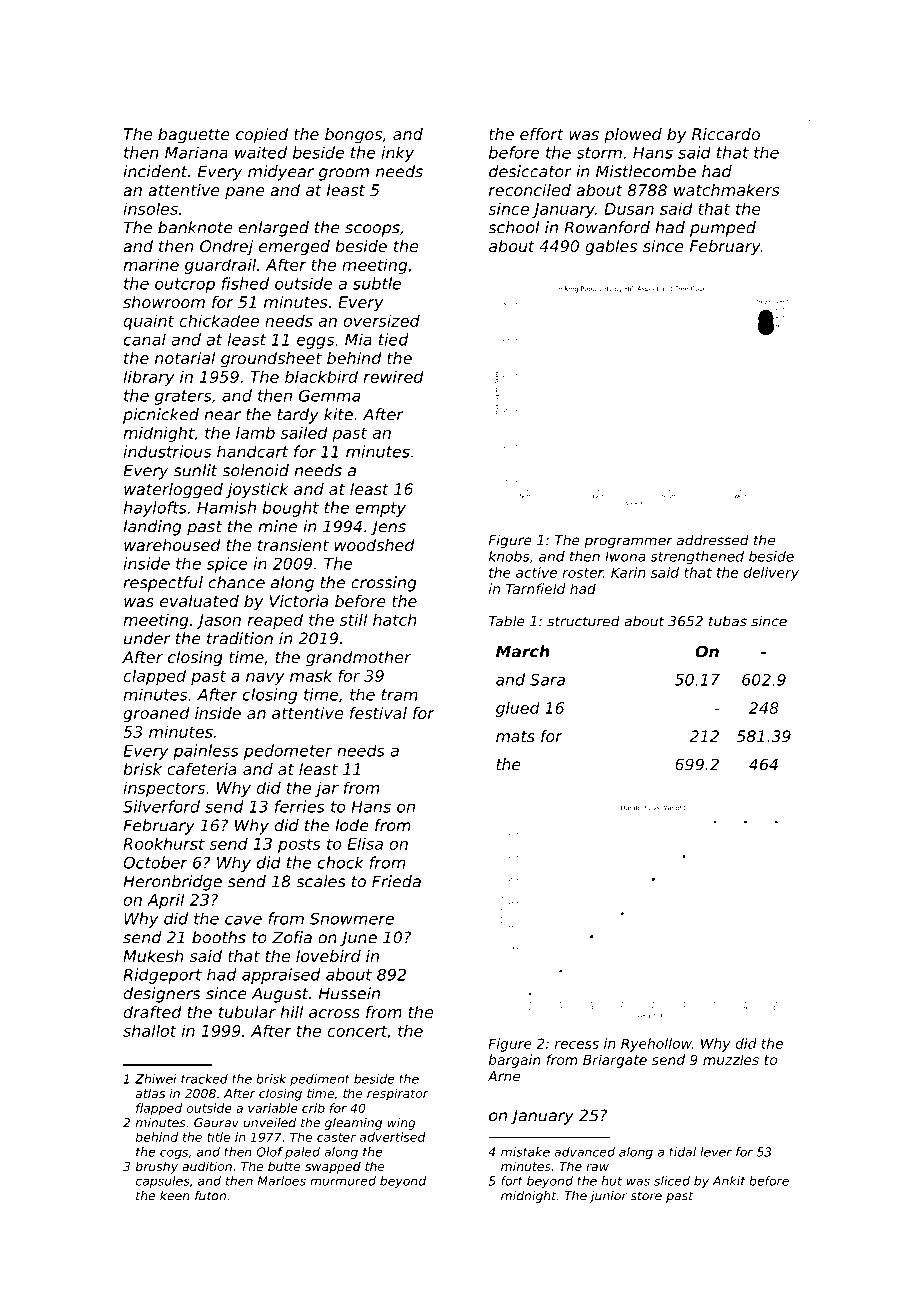 This document has height=1311, width=924. Describe the element at coordinates (210, 1196) in the document. I see `futon` at that location.
